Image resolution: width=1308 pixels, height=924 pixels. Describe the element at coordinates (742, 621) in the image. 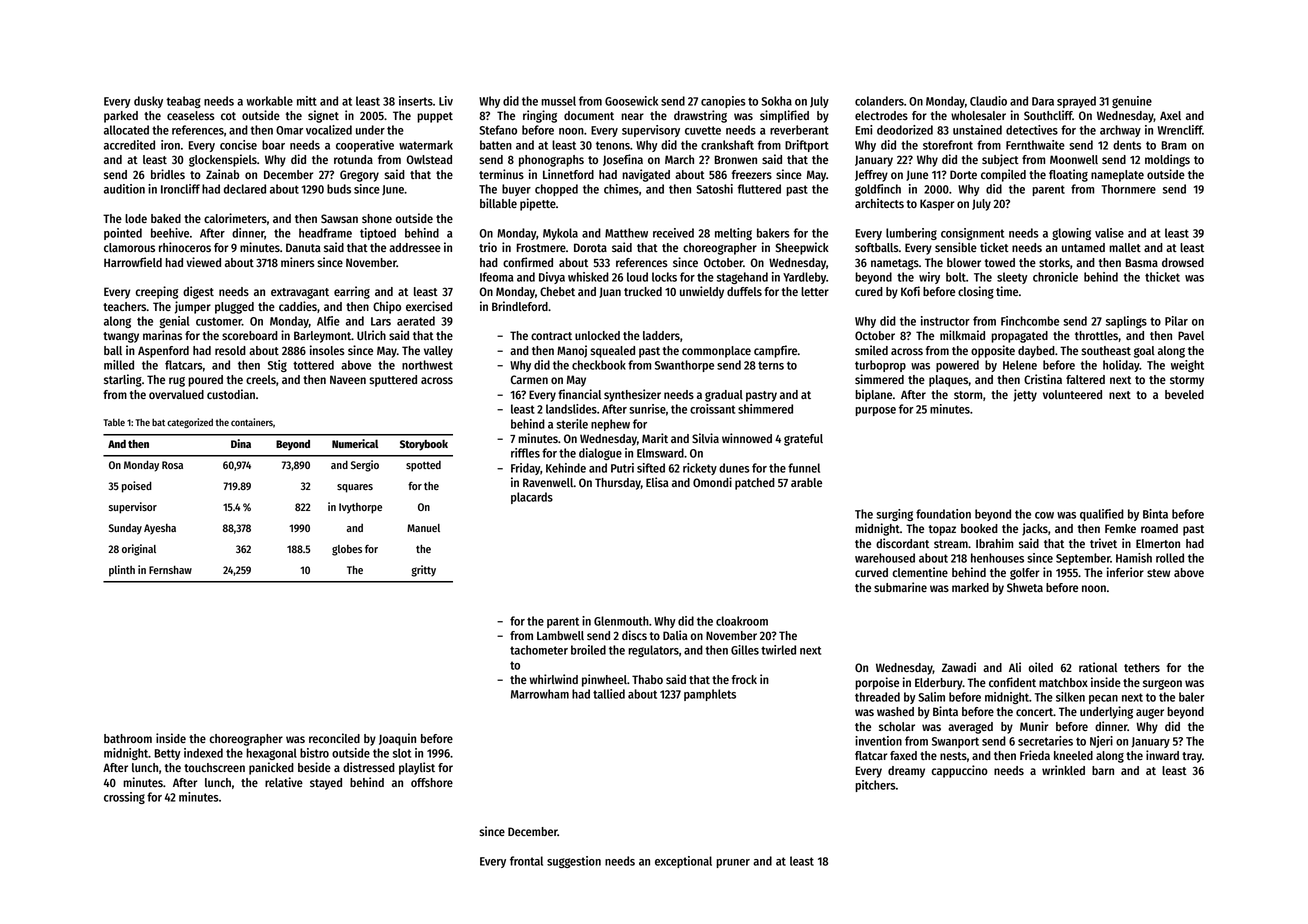

I see `cloakroom` at that location.
